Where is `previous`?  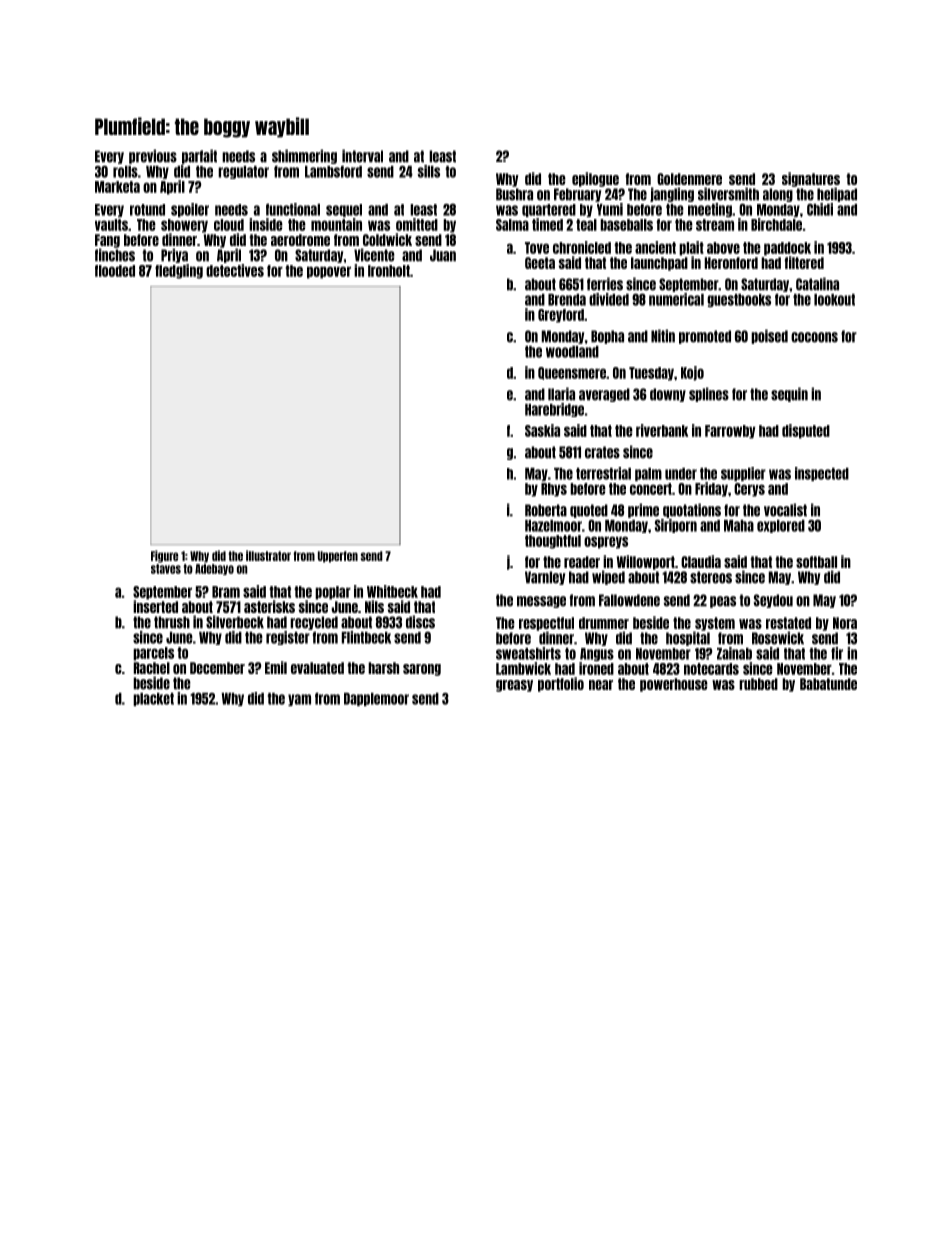 previous is located at coordinates (153, 156).
